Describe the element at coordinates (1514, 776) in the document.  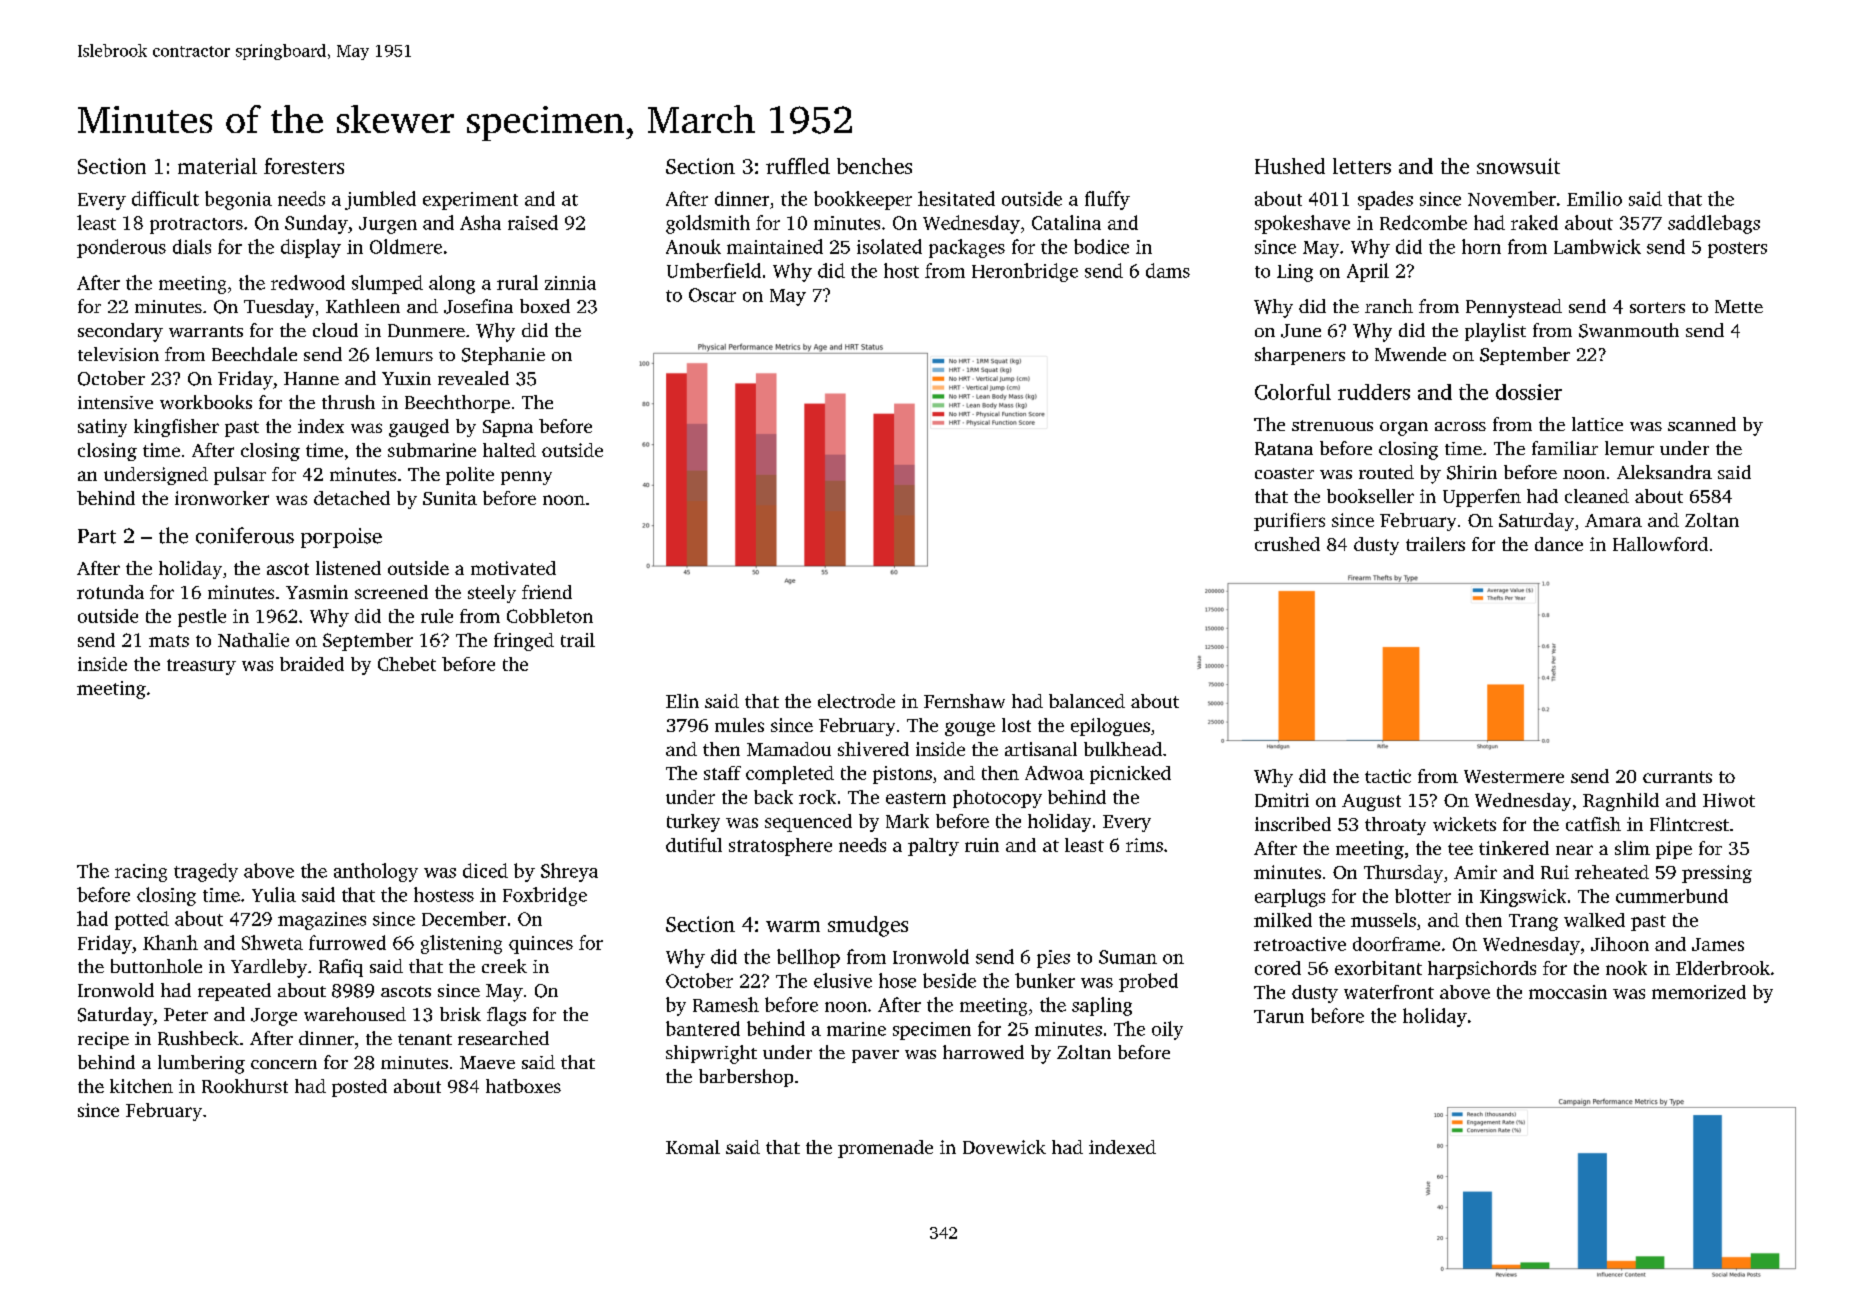
I see `Westermere` at that location.
